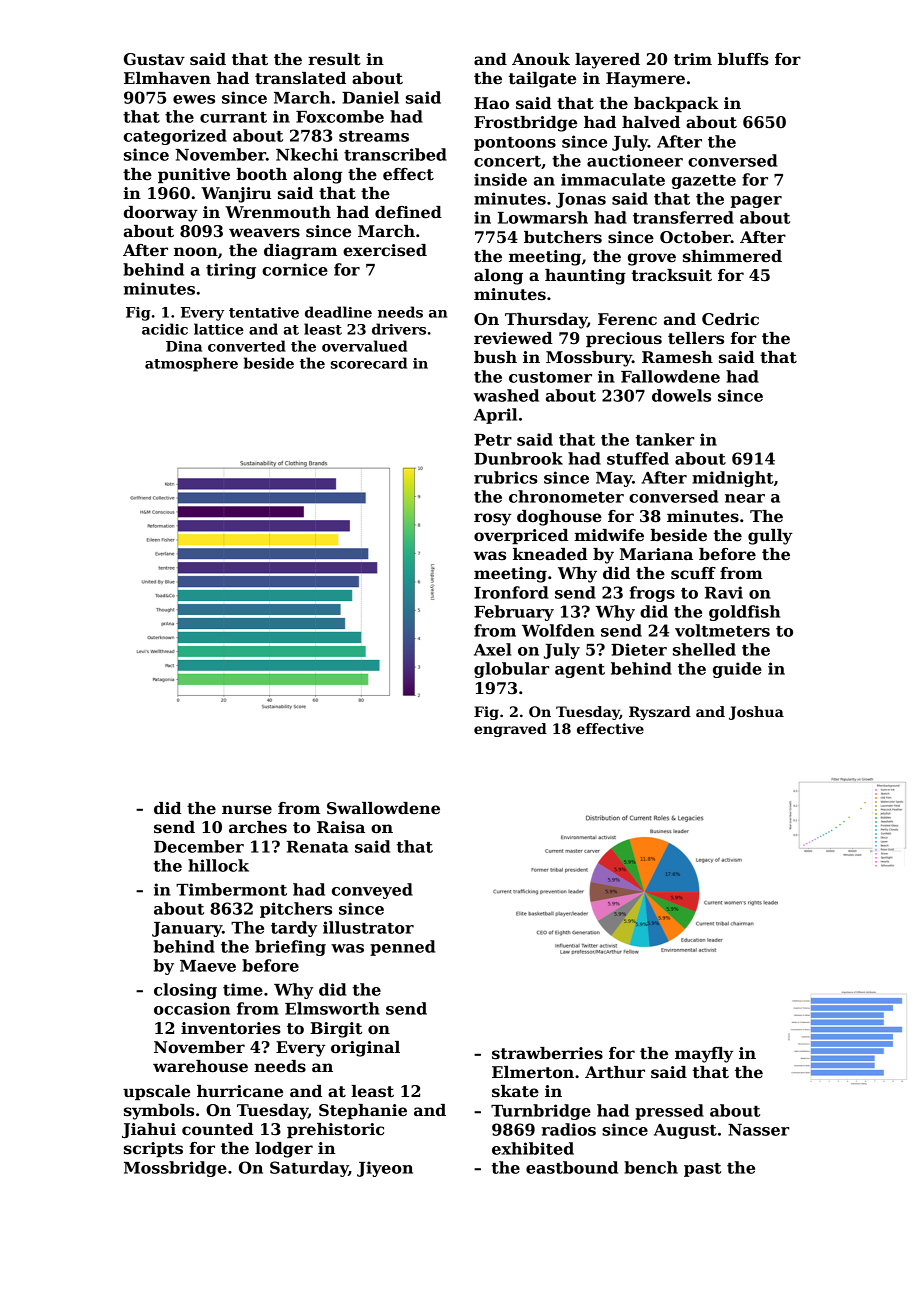 Image resolution: width=924 pixels, height=1308 pixels. What do you see at coordinates (340, 116) in the image?
I see `Foxcombe` at bounding box center [340, 116].
